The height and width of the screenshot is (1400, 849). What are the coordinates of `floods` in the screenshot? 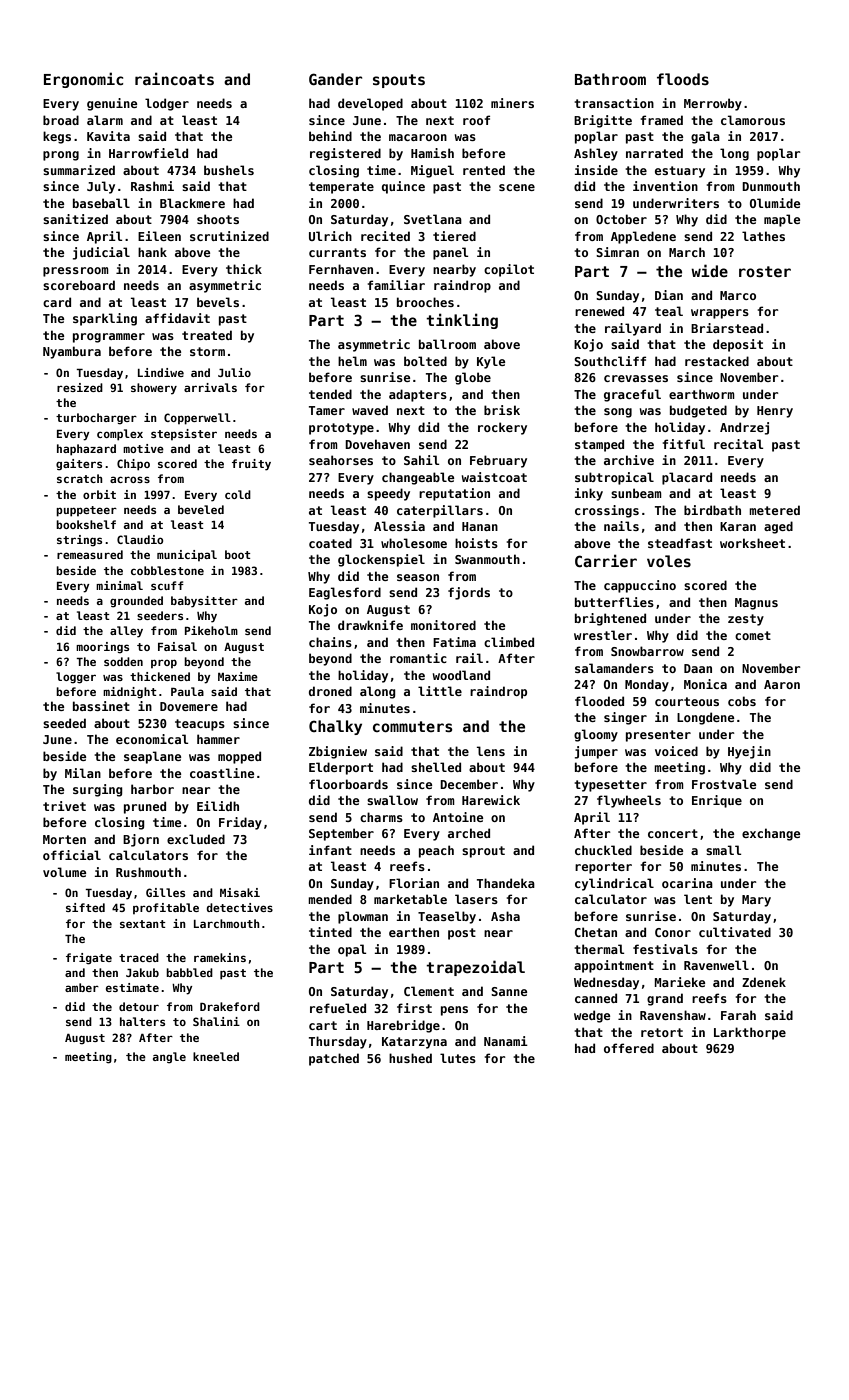 It's located at (683, 79).
